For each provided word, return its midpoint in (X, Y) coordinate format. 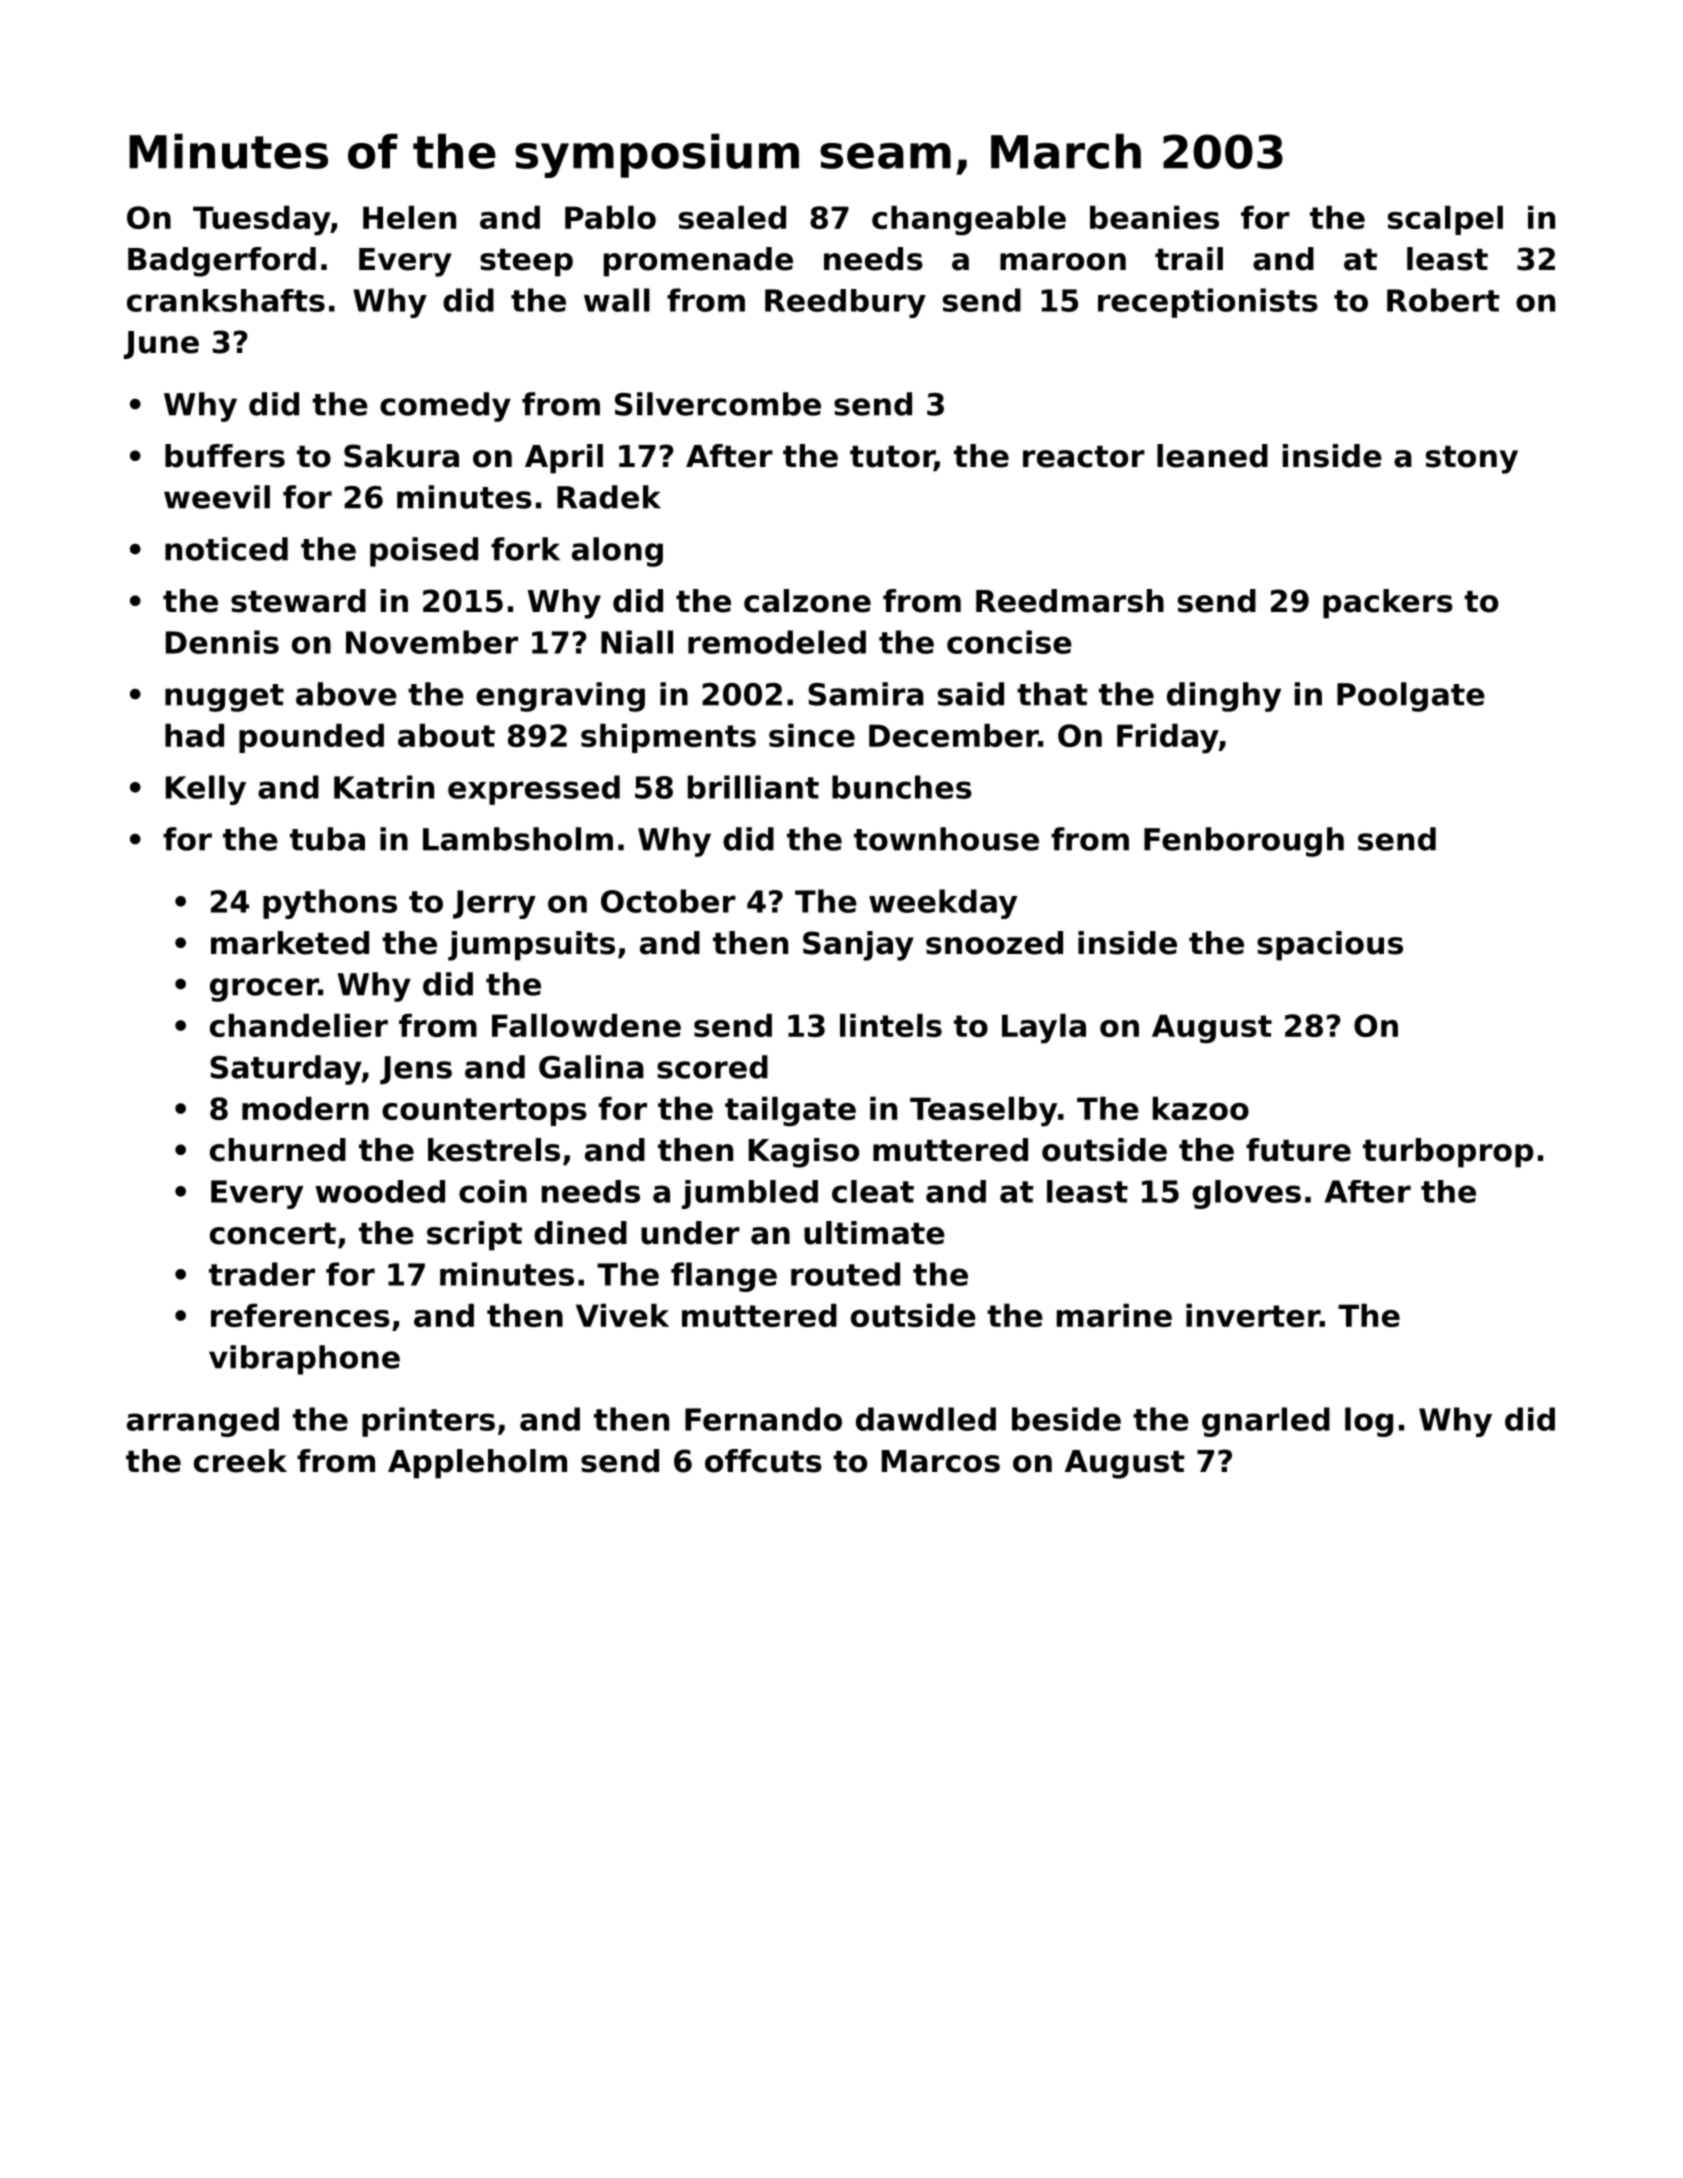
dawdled (926, 1419)
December (953, 735)
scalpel (1445, 220)
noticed (226, 549)
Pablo (610, 217)
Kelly (206, 790)
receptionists (1208, 303)
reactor (1084, 457)
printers (428, 1422)
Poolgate (1411, 697)
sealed (732, 217)
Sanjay (858, 946)
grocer (264, 990)
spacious (1330, 946)
